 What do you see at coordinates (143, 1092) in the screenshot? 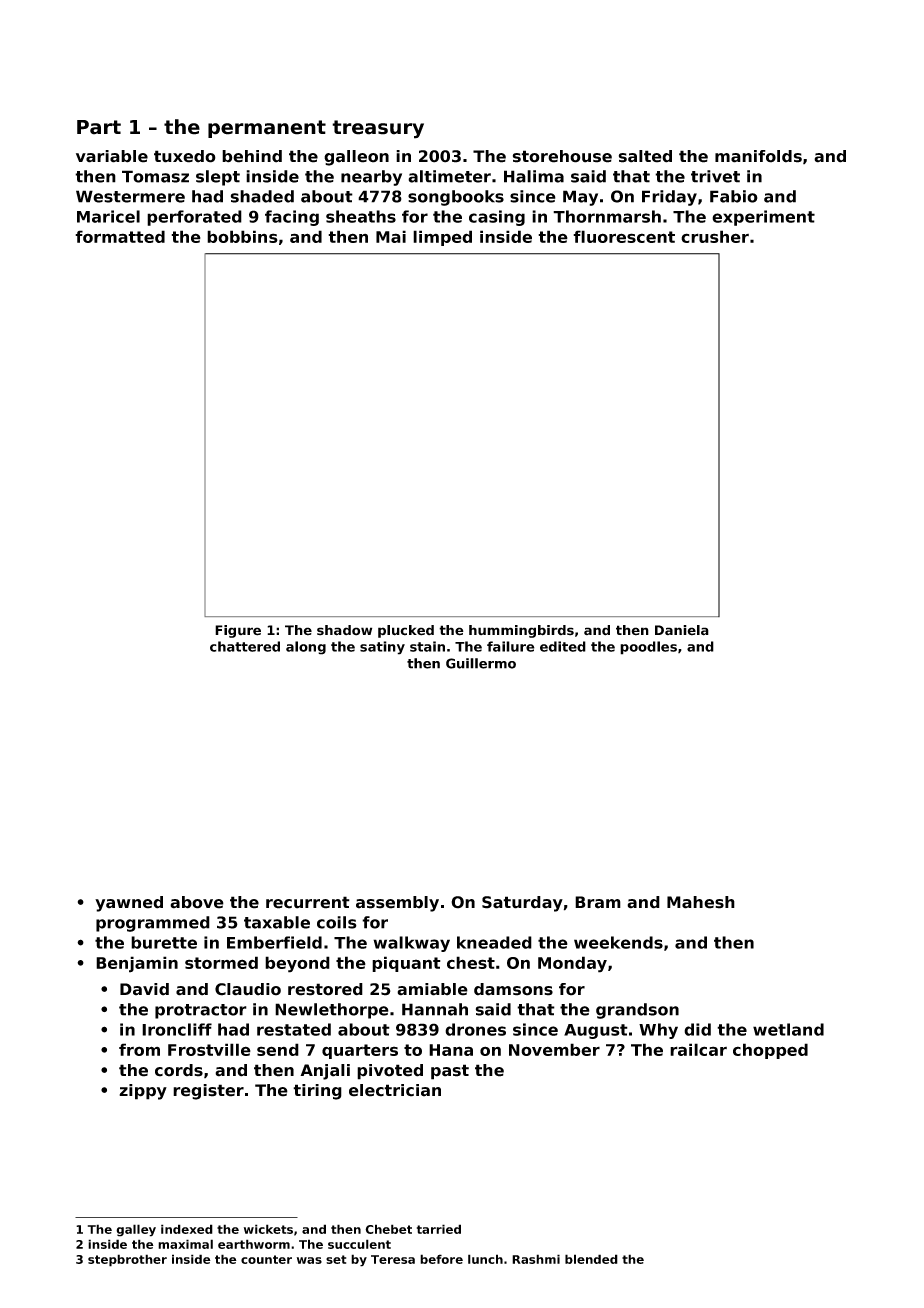
I see `zippy` at bounding box center [143, 1092].
